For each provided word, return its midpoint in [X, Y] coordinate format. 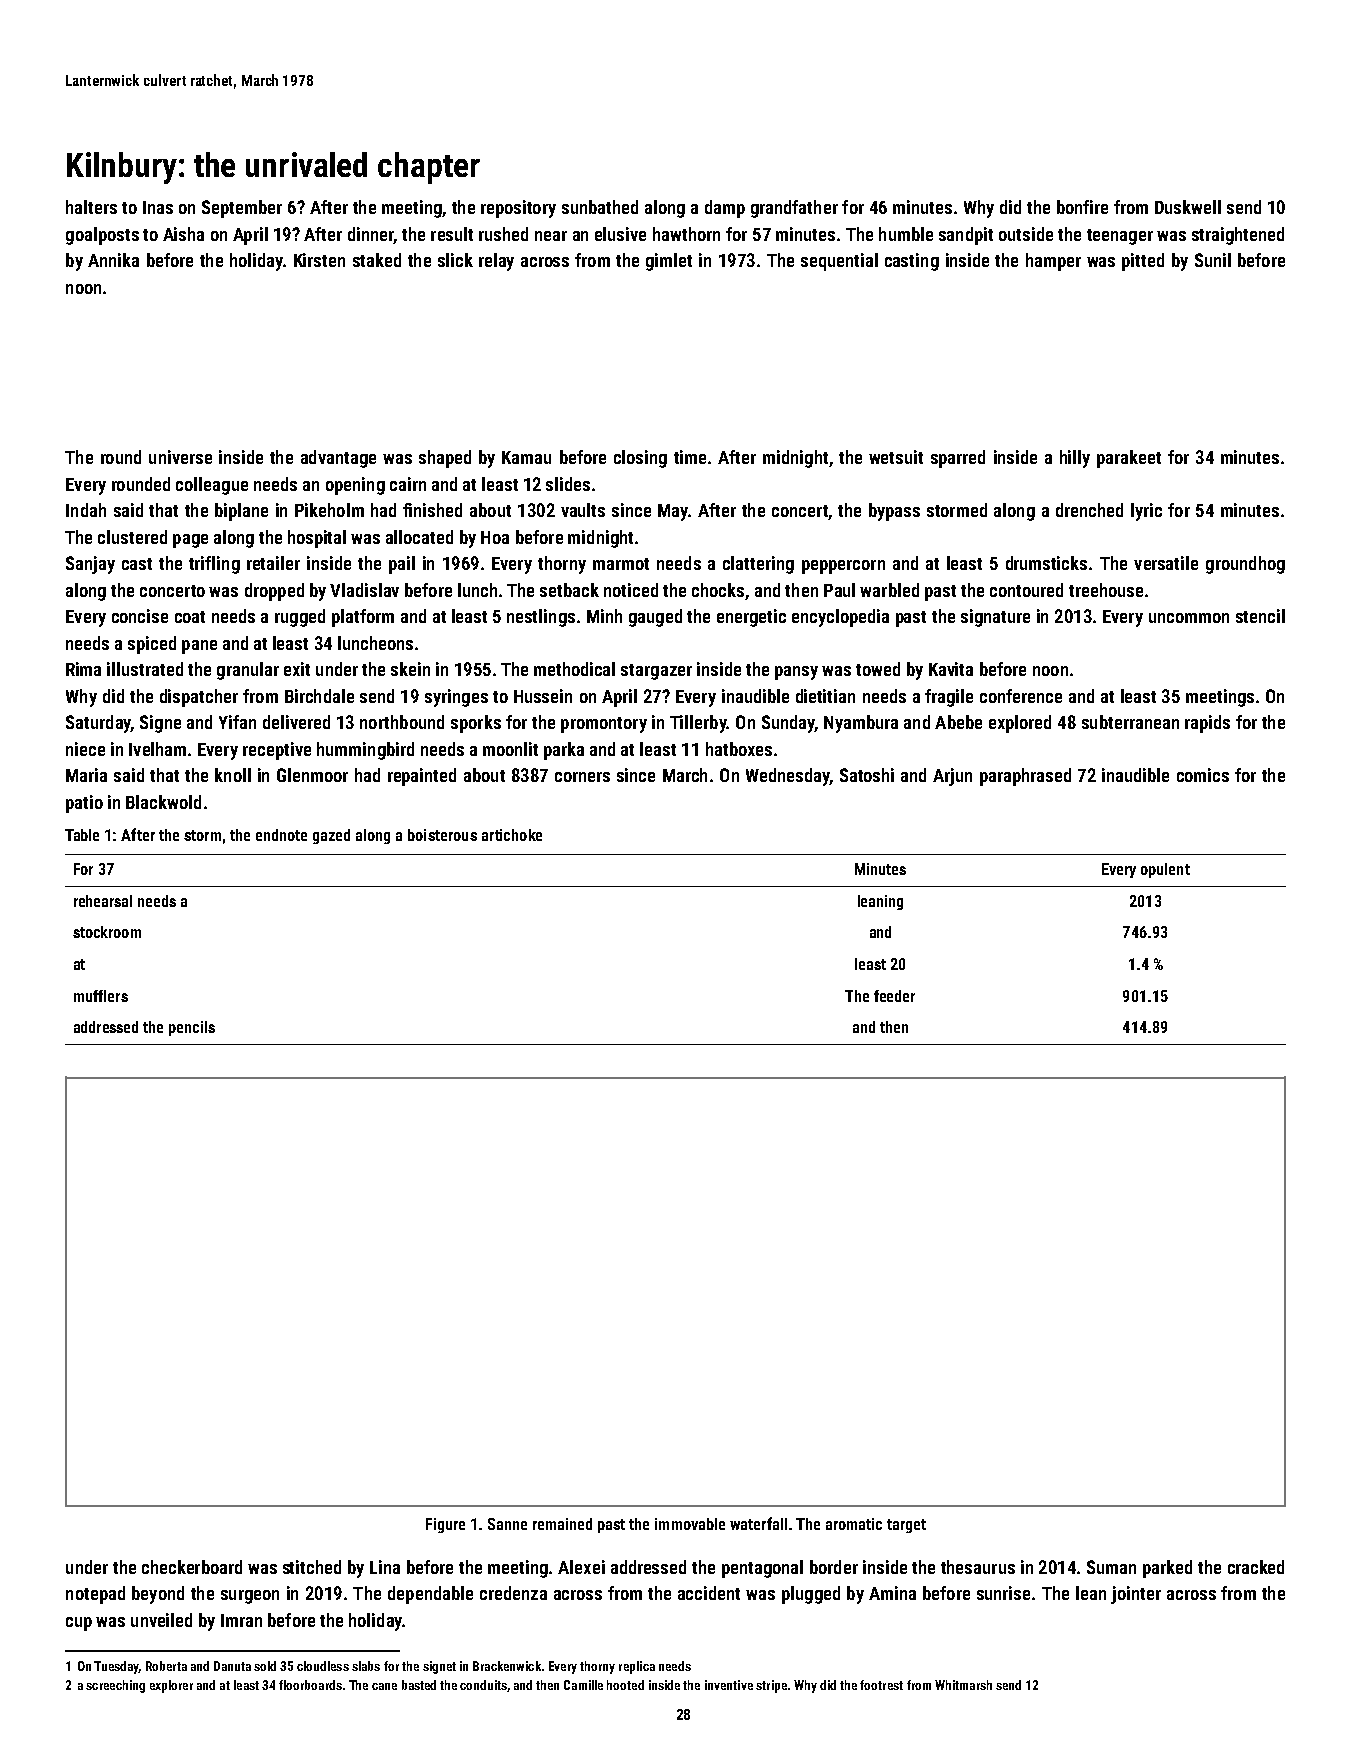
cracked [1256, 1567]
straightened [1238, 236]
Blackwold [163, 802]
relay [496, 262]
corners [582, 777]
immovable [690, 1524]
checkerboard [192, 1567]
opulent [1165, 870]
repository [518, 209]
